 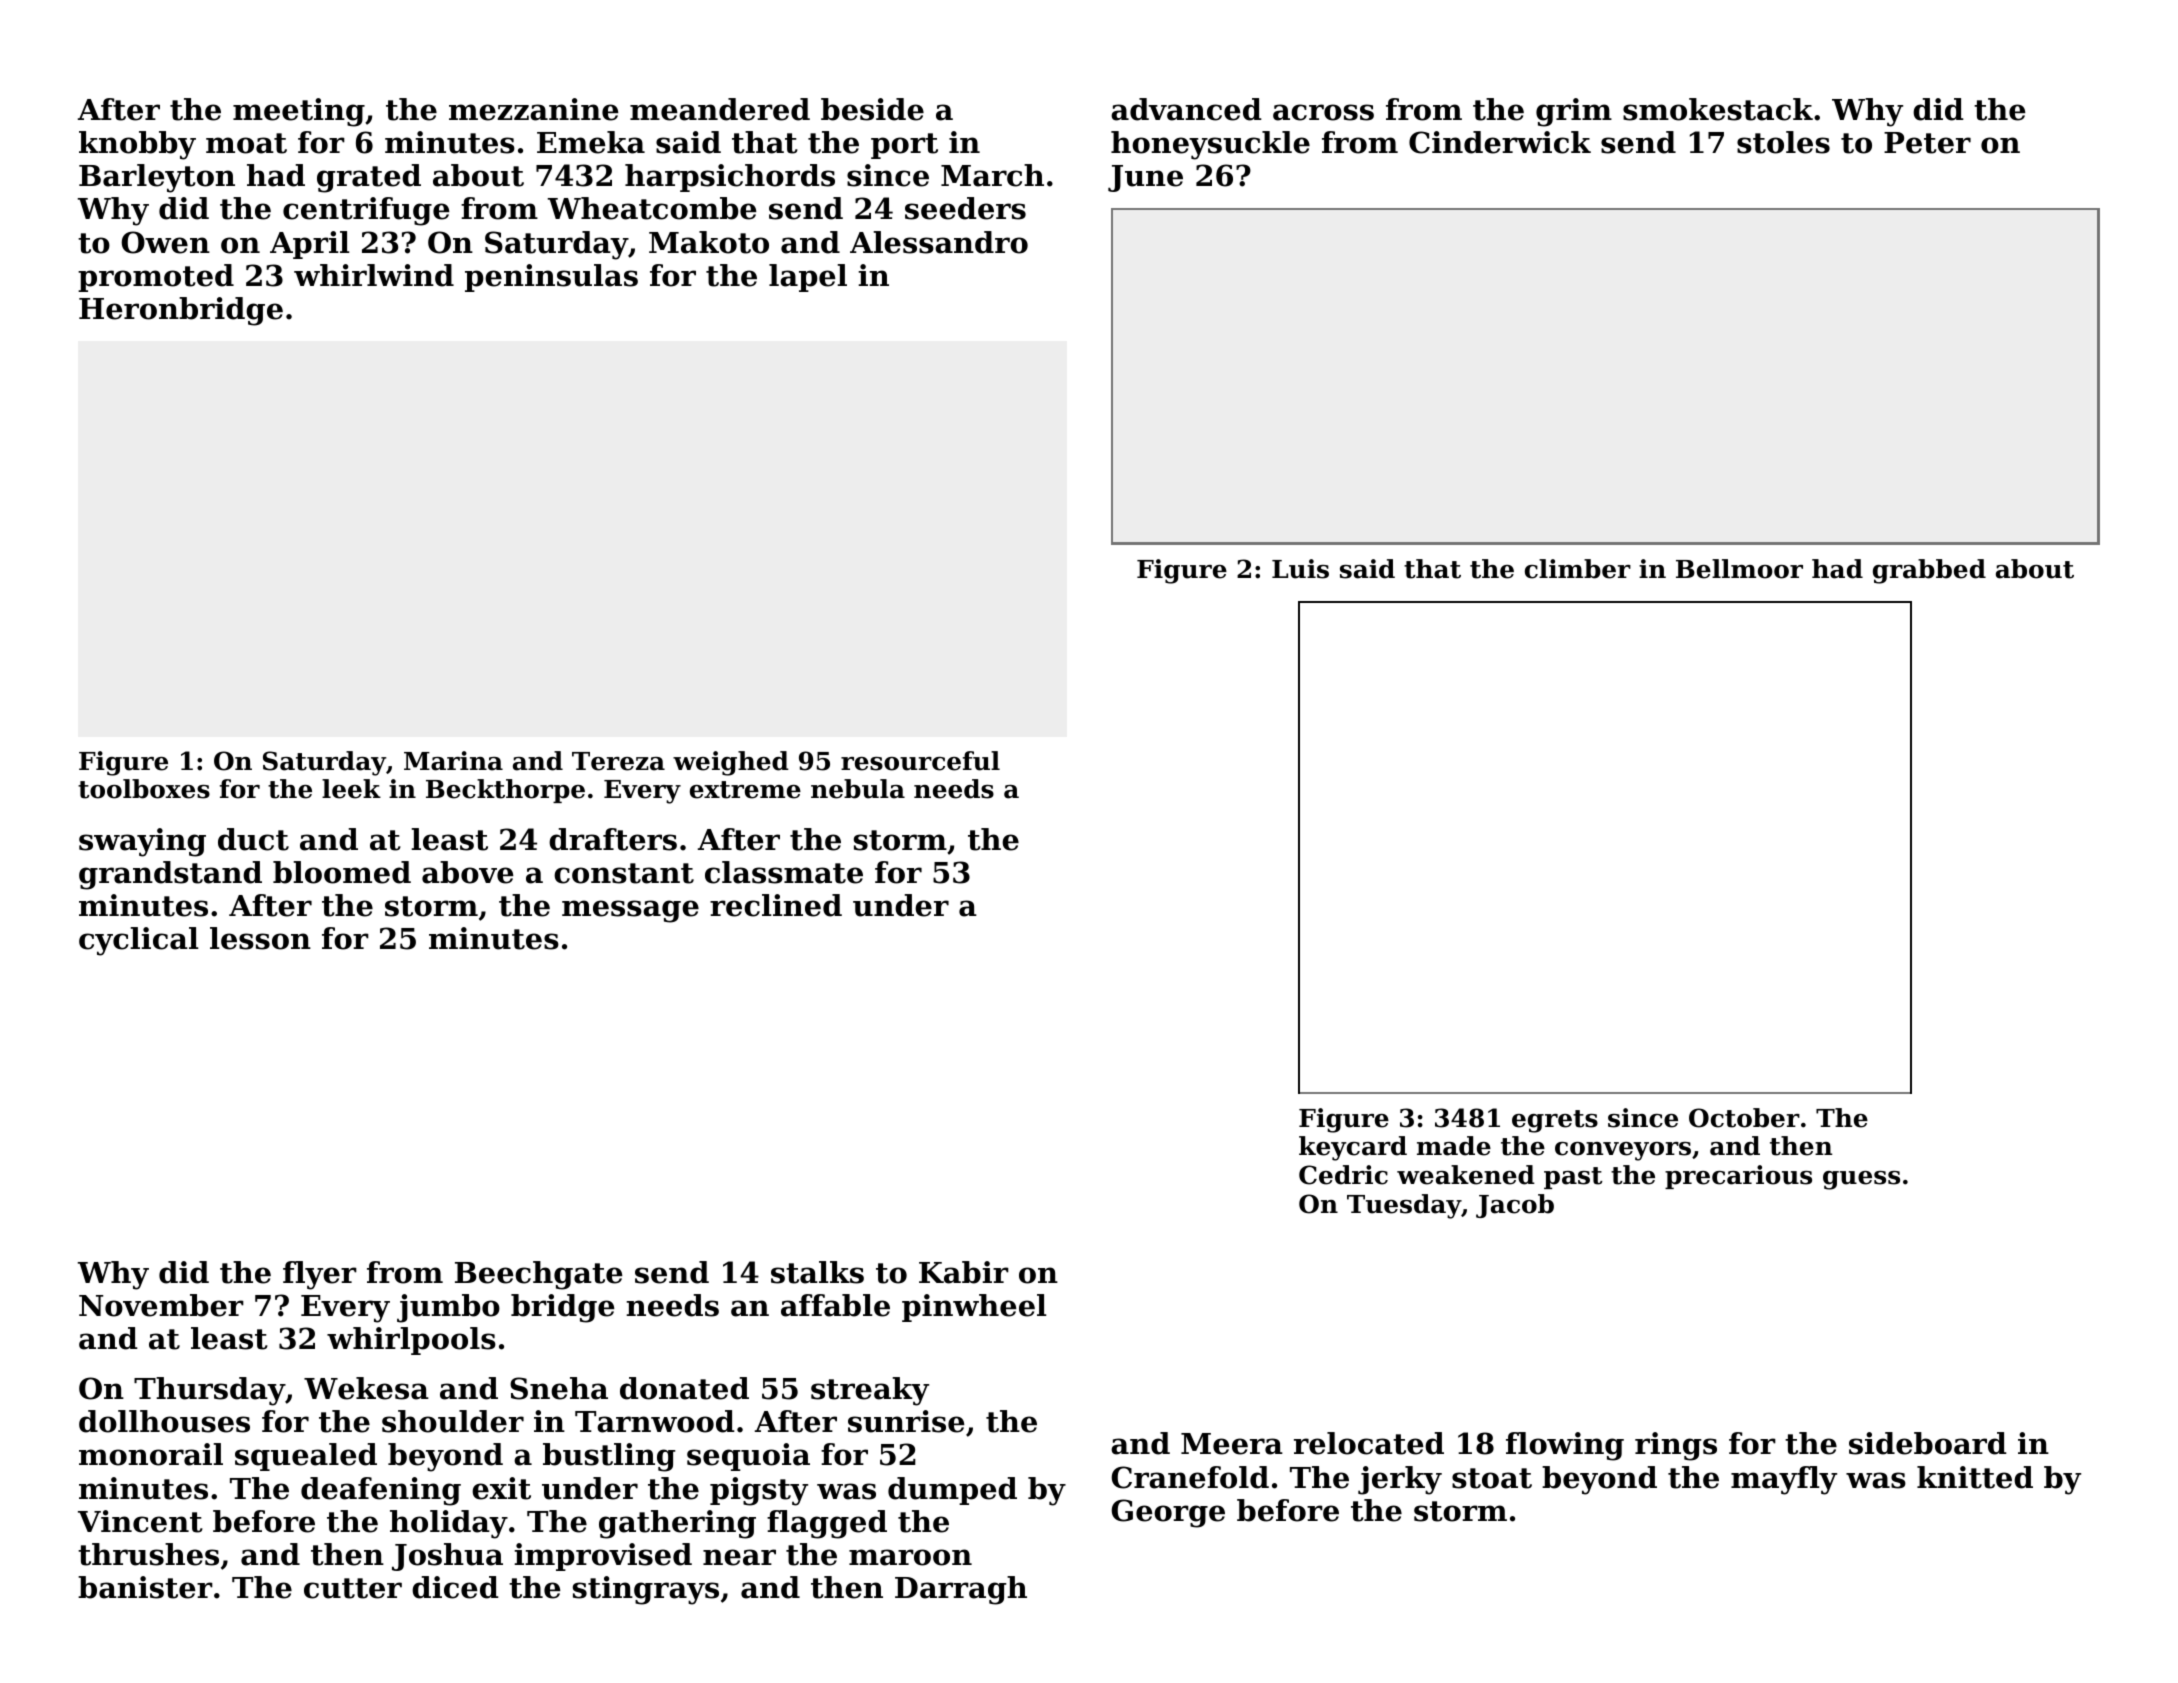 What do you see at coordinates (1929, 571) in the screenshot?
I see `grabbed` at bounding box center [1929, 571].
